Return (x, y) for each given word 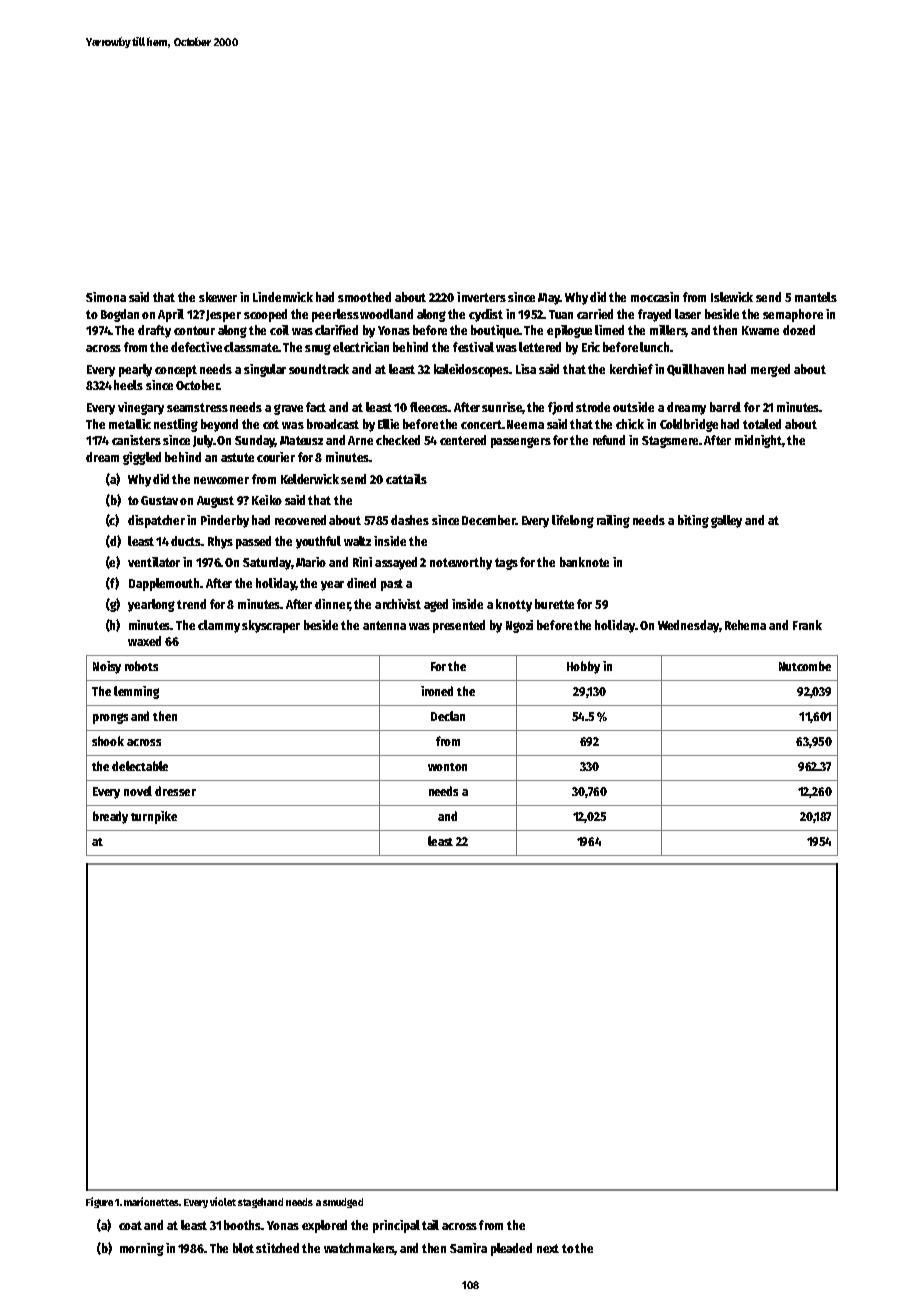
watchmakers (359, 1249)
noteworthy (461, 563)
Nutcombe (805, 666)
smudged (343, 1203)
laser (688, 314)
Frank (807, 625)
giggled (142, 458)
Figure (99, 1202)
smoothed (364, 297)
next (548, 1248)
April (171, 315)
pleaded (511, 1249)
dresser (175, 791)
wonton (447, 767)
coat (130, 1225)
